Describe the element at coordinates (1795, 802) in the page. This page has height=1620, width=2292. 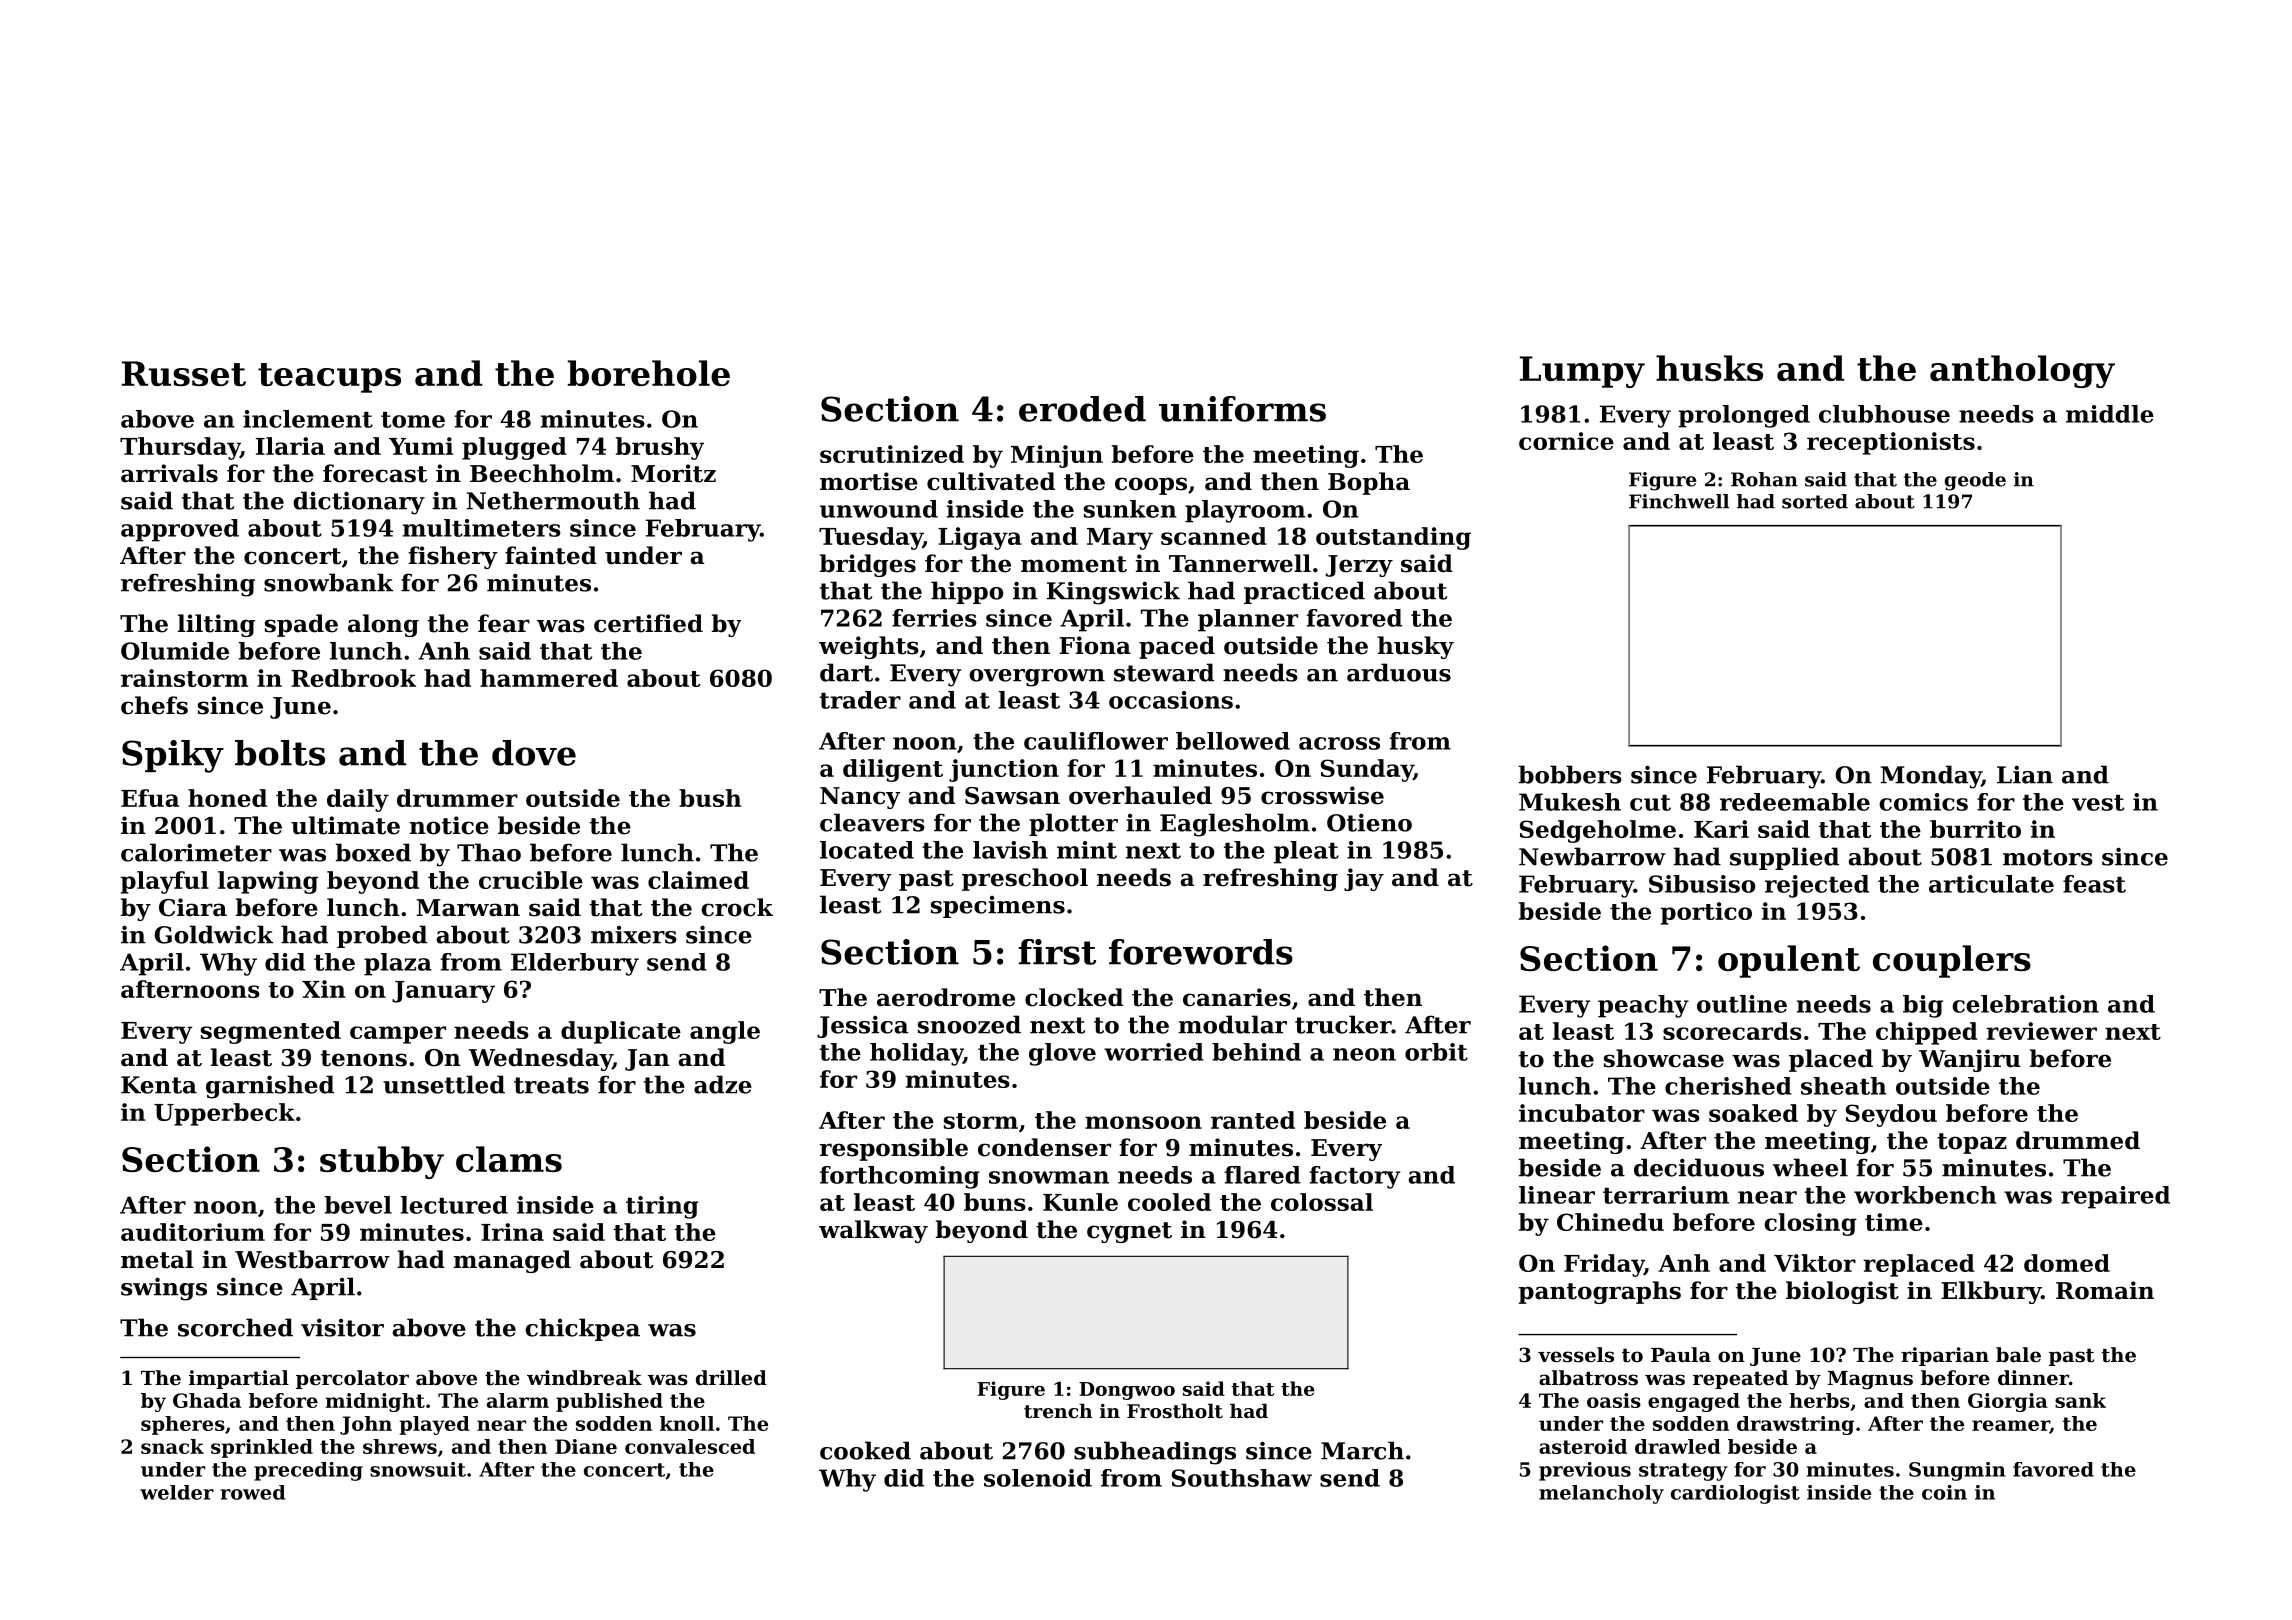
I see `redeemable` at that location.
